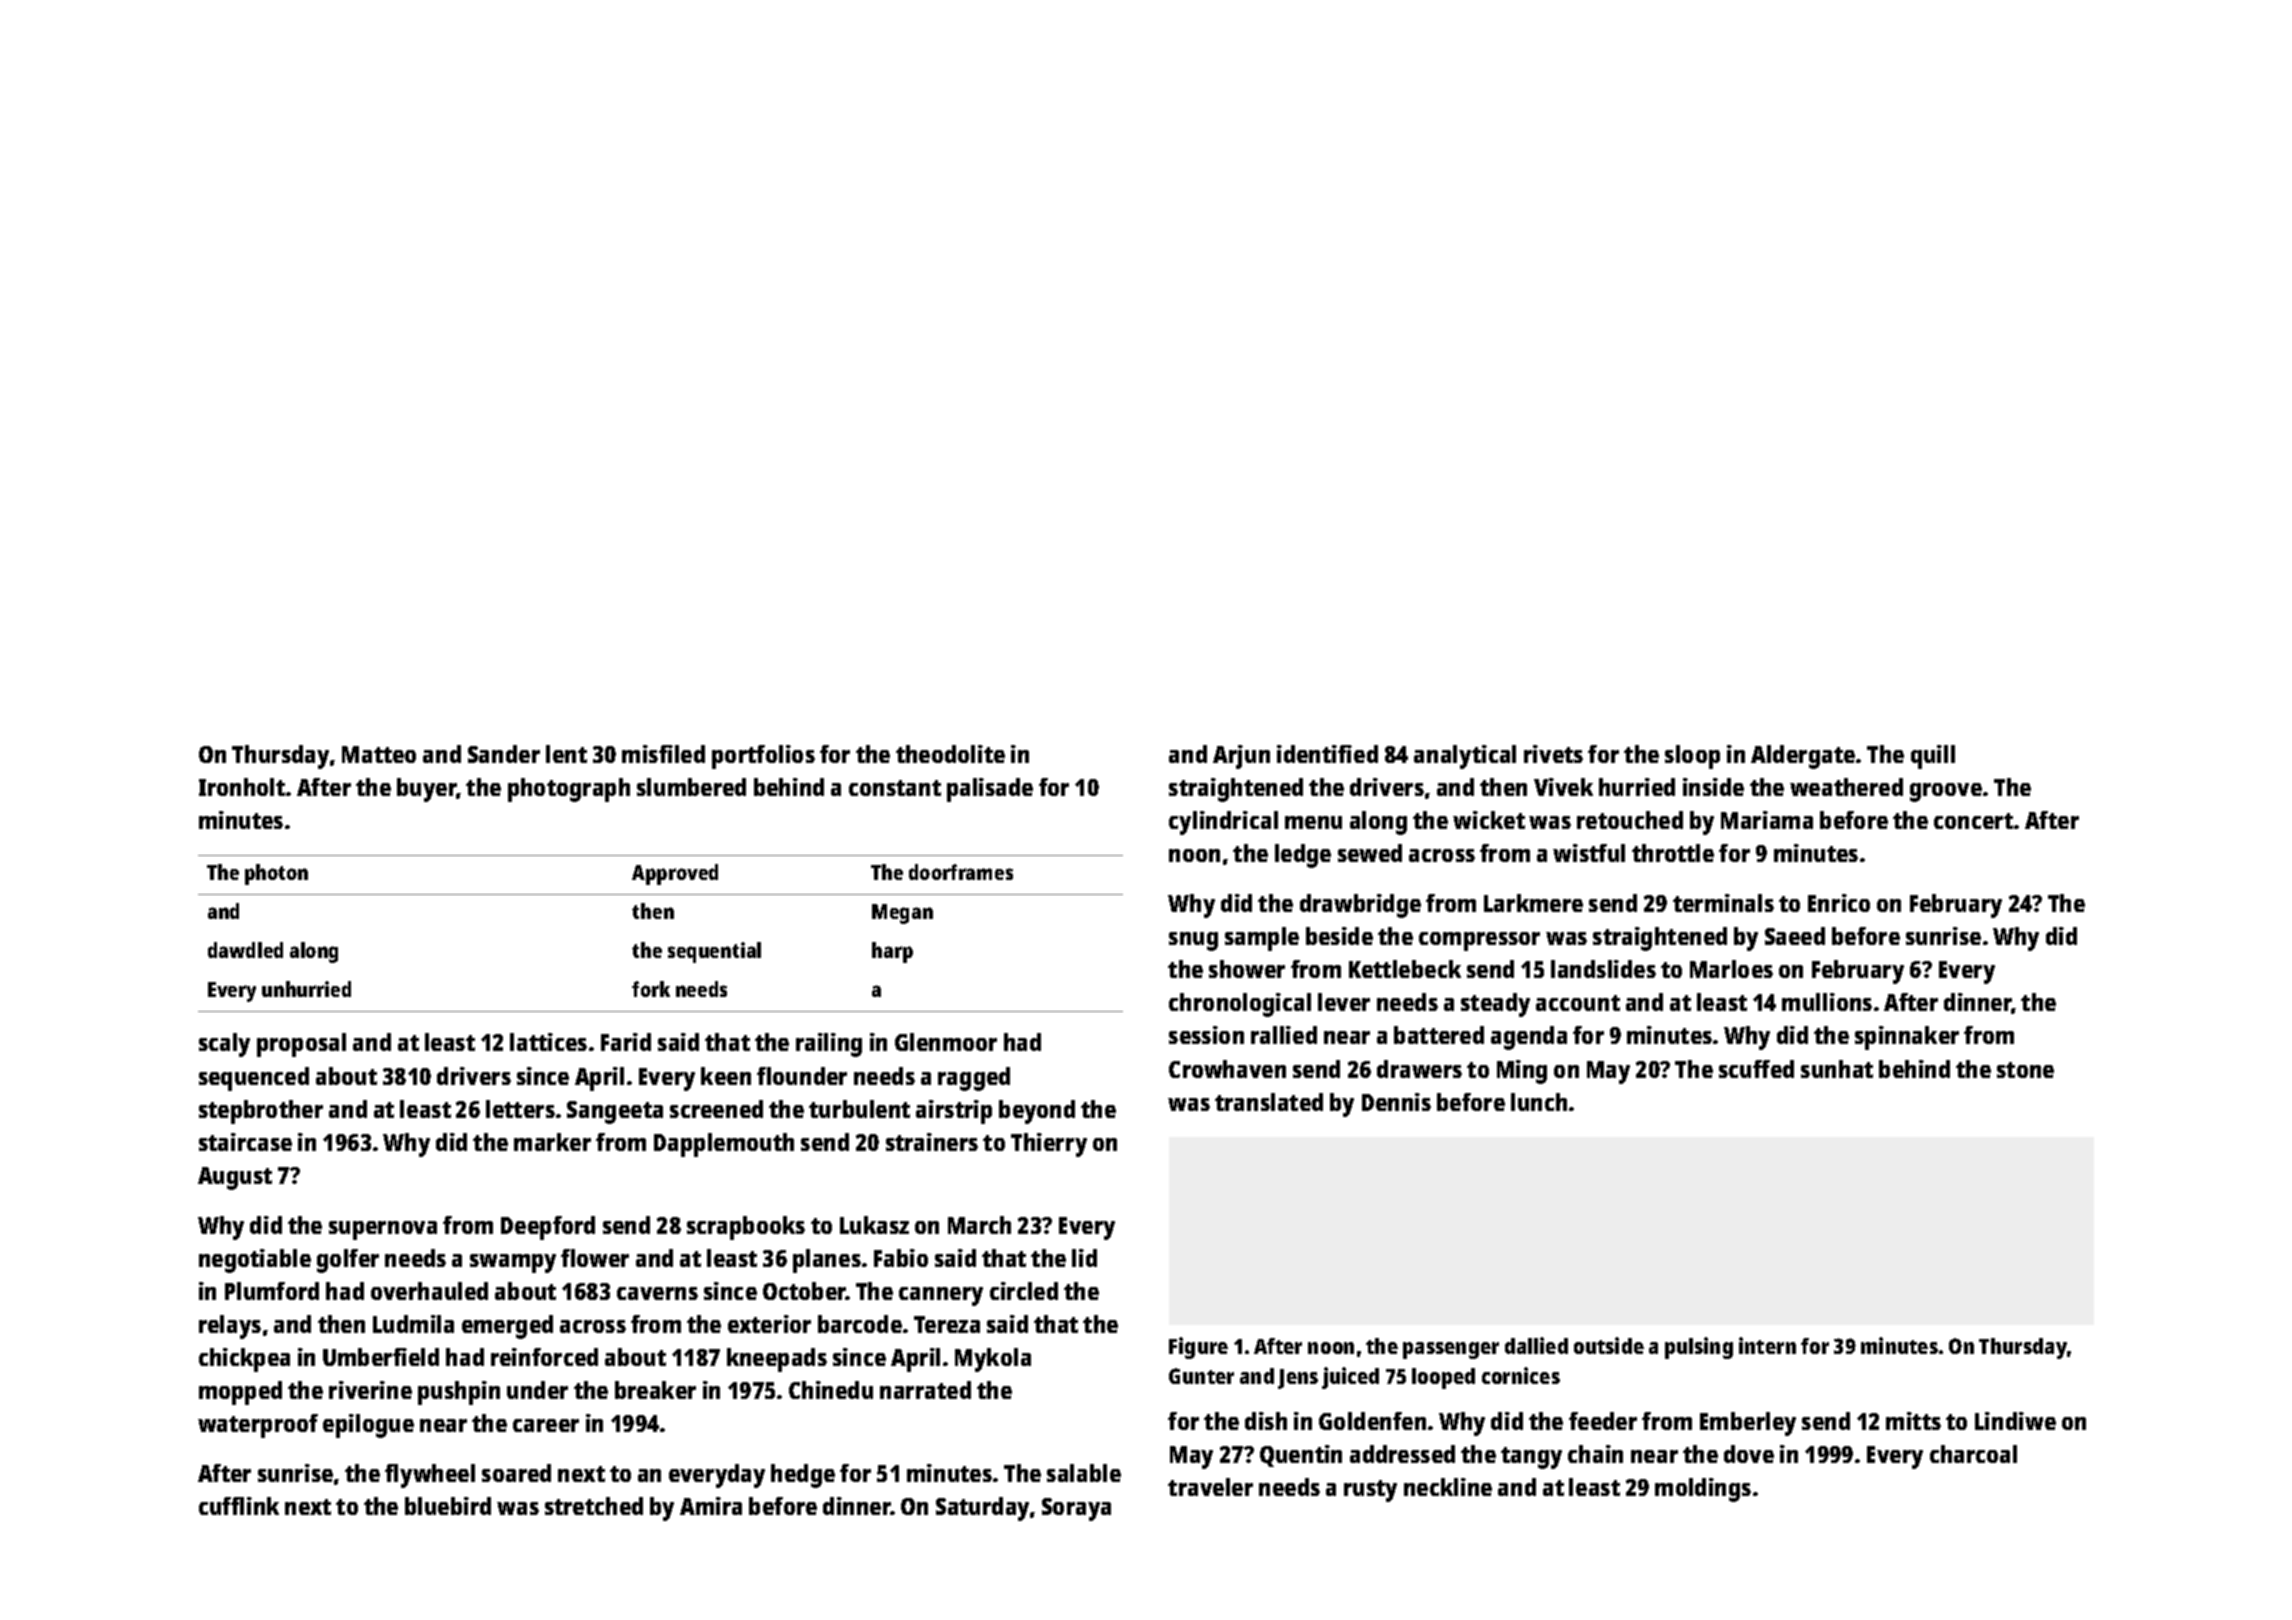 The width and height of the screenshot is (2292, 1620). I want to click on concert, so click(1973, 821).
